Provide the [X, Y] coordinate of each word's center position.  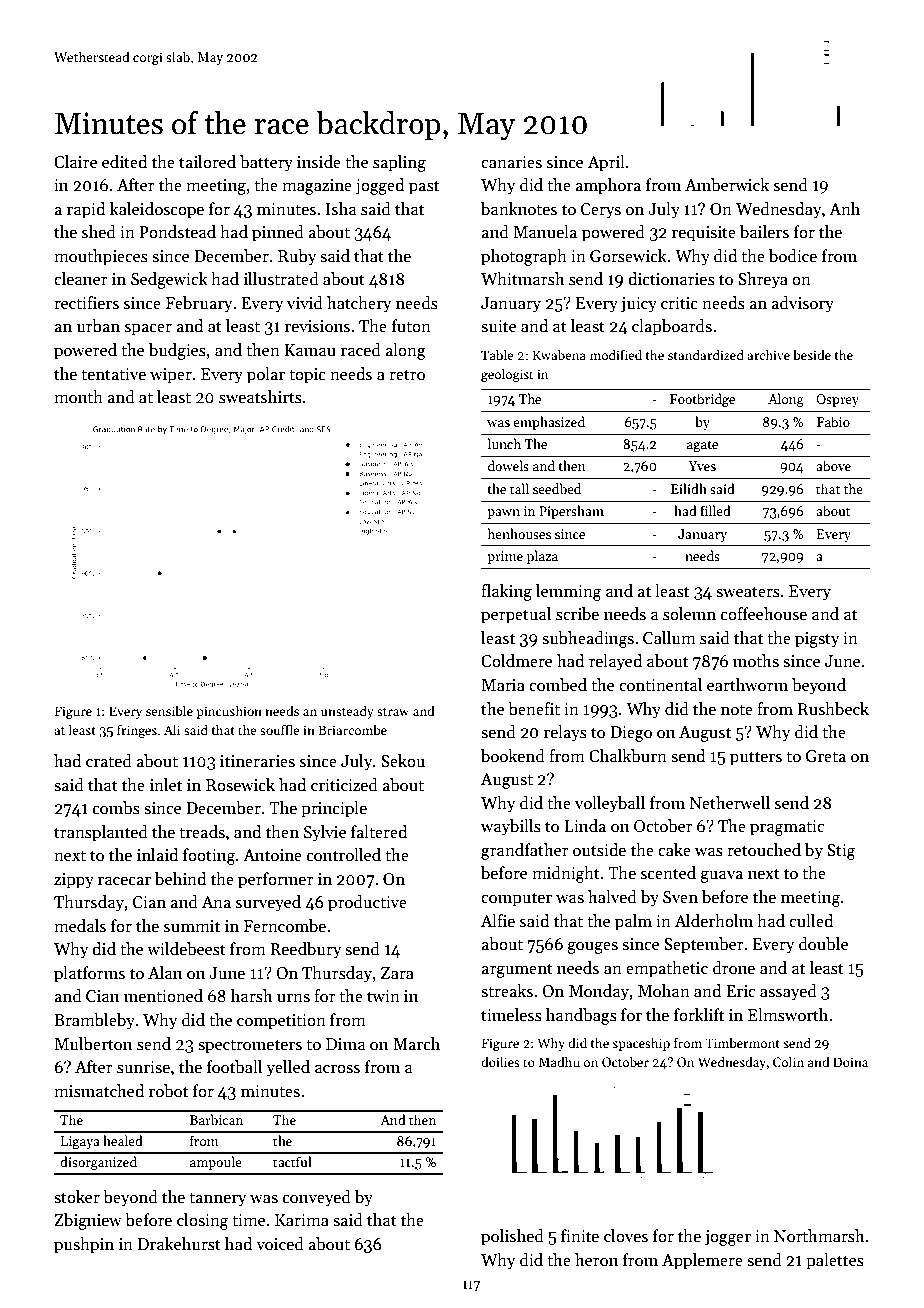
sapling [399, 163]
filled [715, 510]
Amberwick [727, 185]
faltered [379, 832]
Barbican [216, 1119]
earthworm [747, 684]
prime [505, 557]
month [78, 396]
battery [266, 163]
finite [580, 1236]
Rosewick [240, 785]
